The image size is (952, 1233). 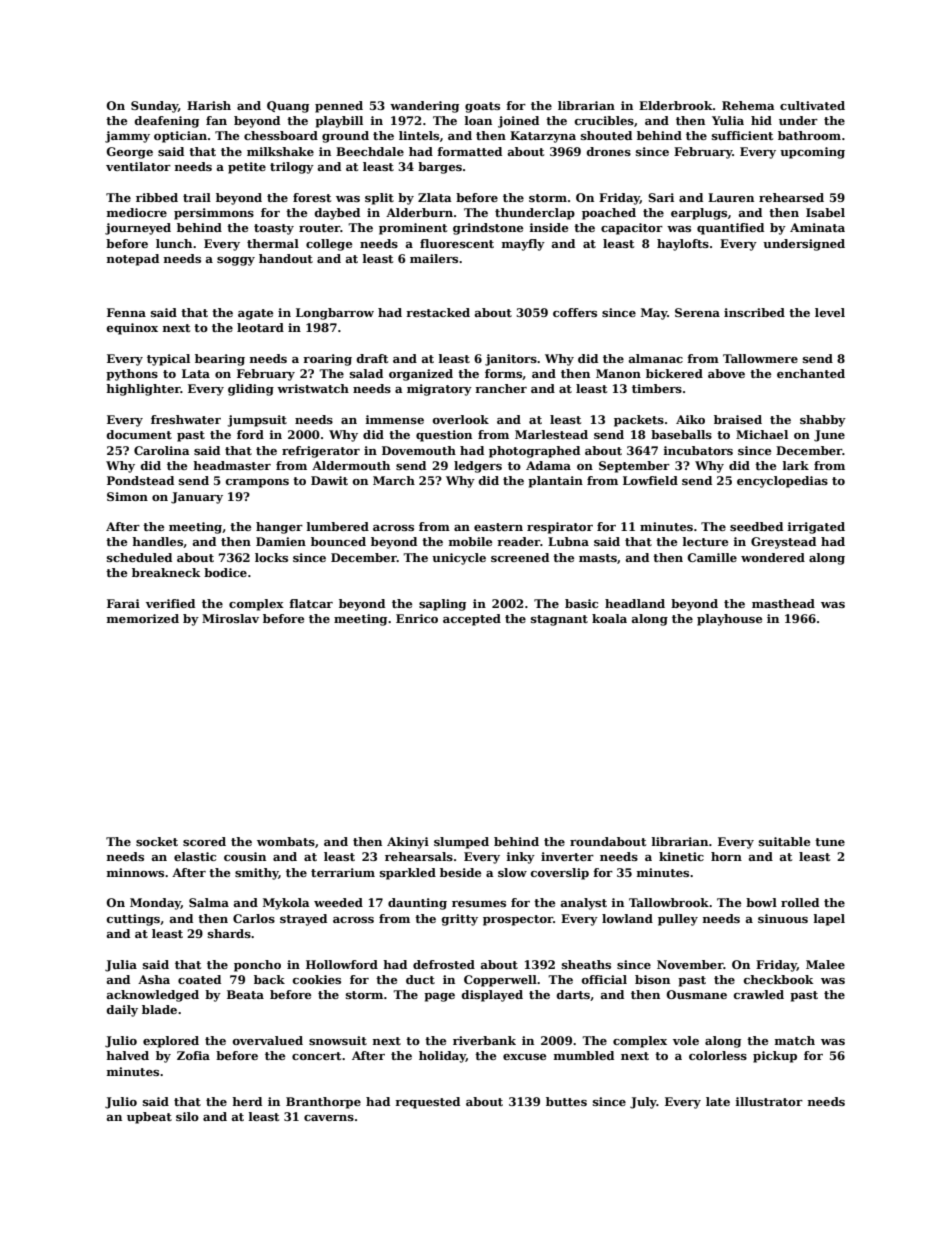 I want to click on silo, so click(x=187, y=1116).
